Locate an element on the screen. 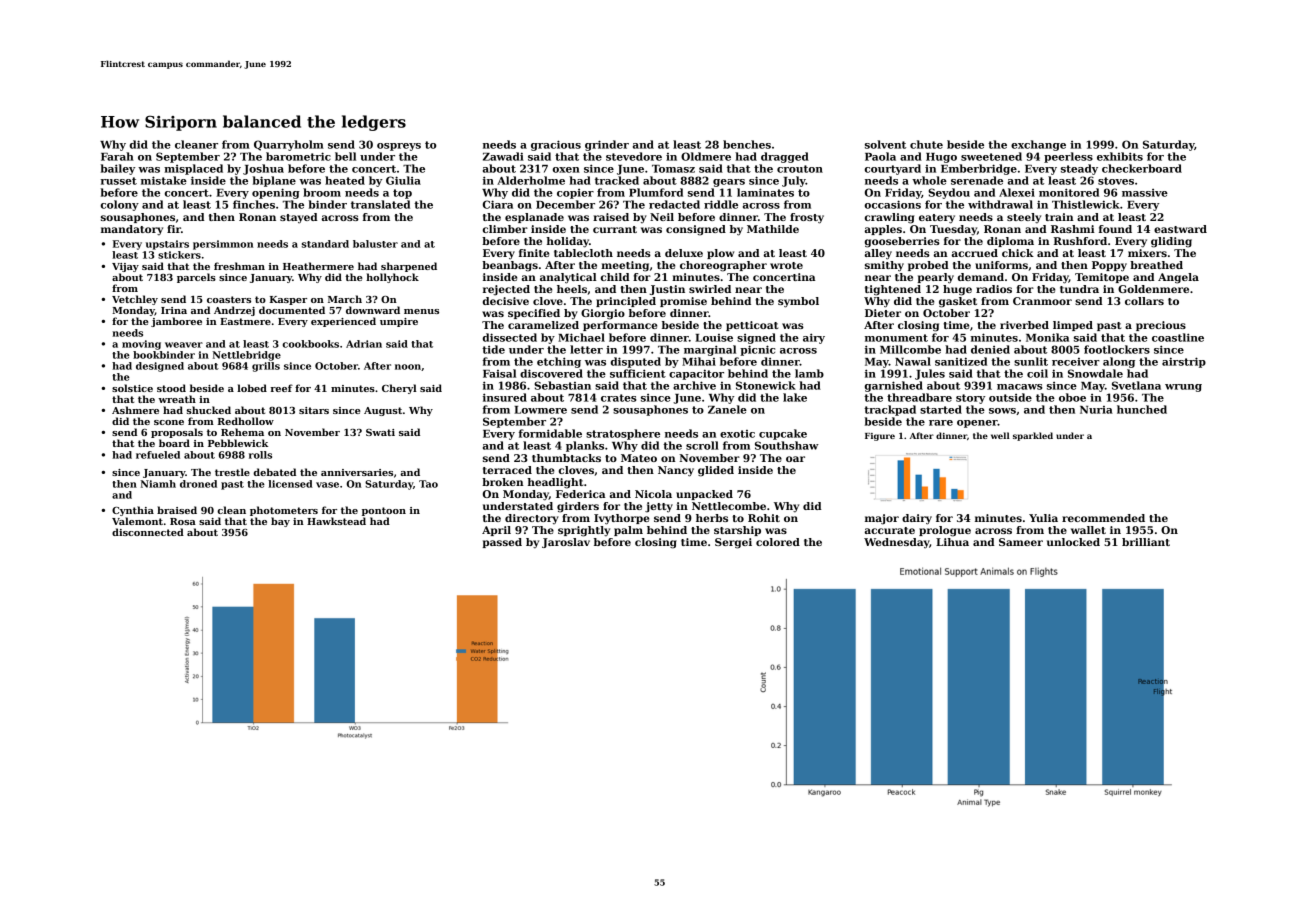 This screenshot has height=924, width=1308. coastline is located at coordinates (1178, 337).
